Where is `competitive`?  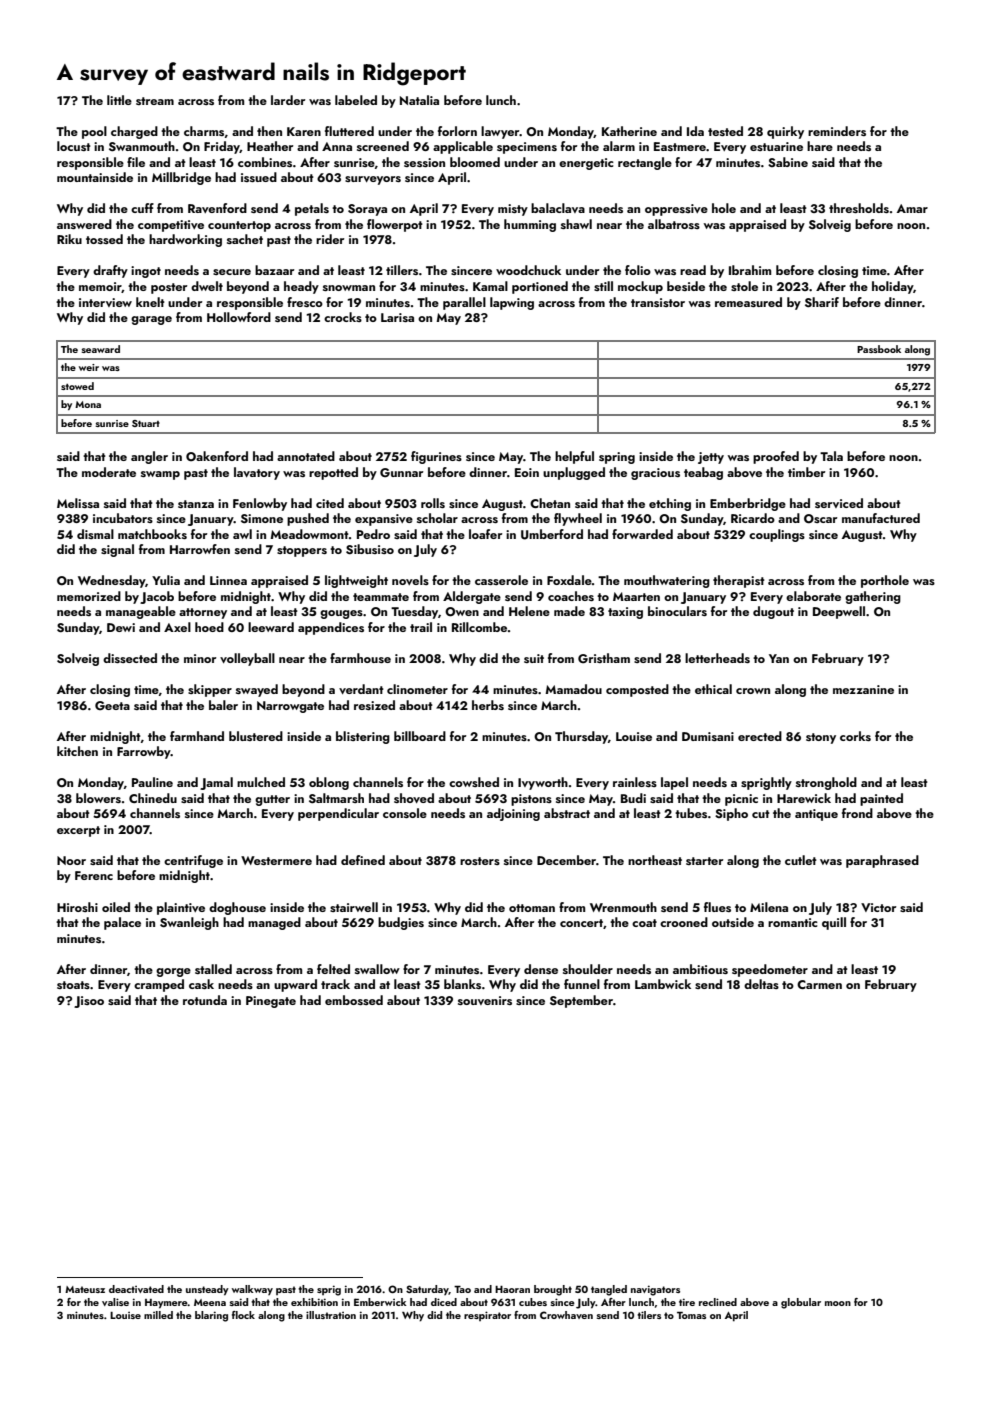 competitive is located at coordinates (171, 226).
